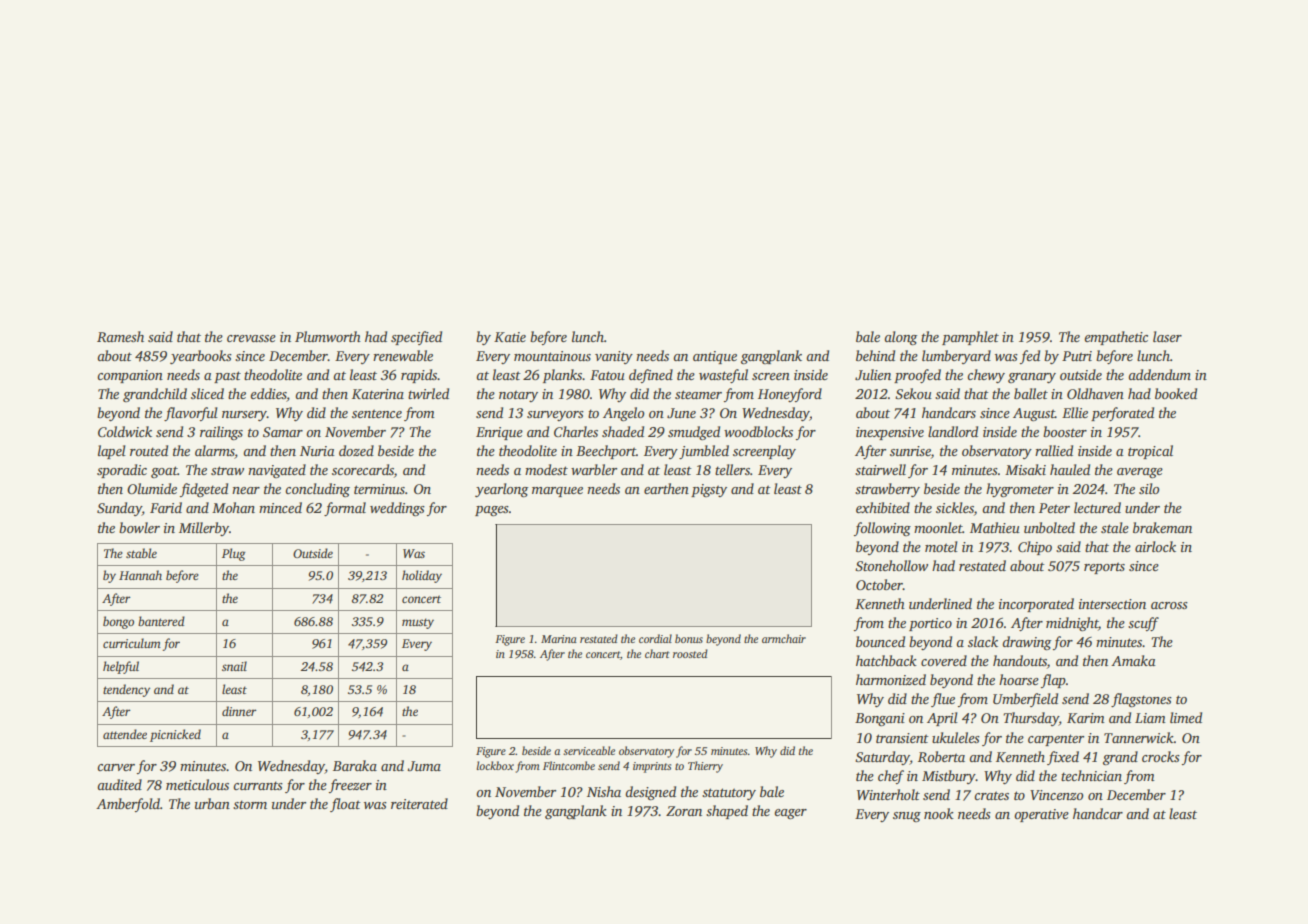 The height and width of the screenshot is (924, 1308). Describe the element at coordinates (657, 653) in the screenshot. I see `chart` at that location.
